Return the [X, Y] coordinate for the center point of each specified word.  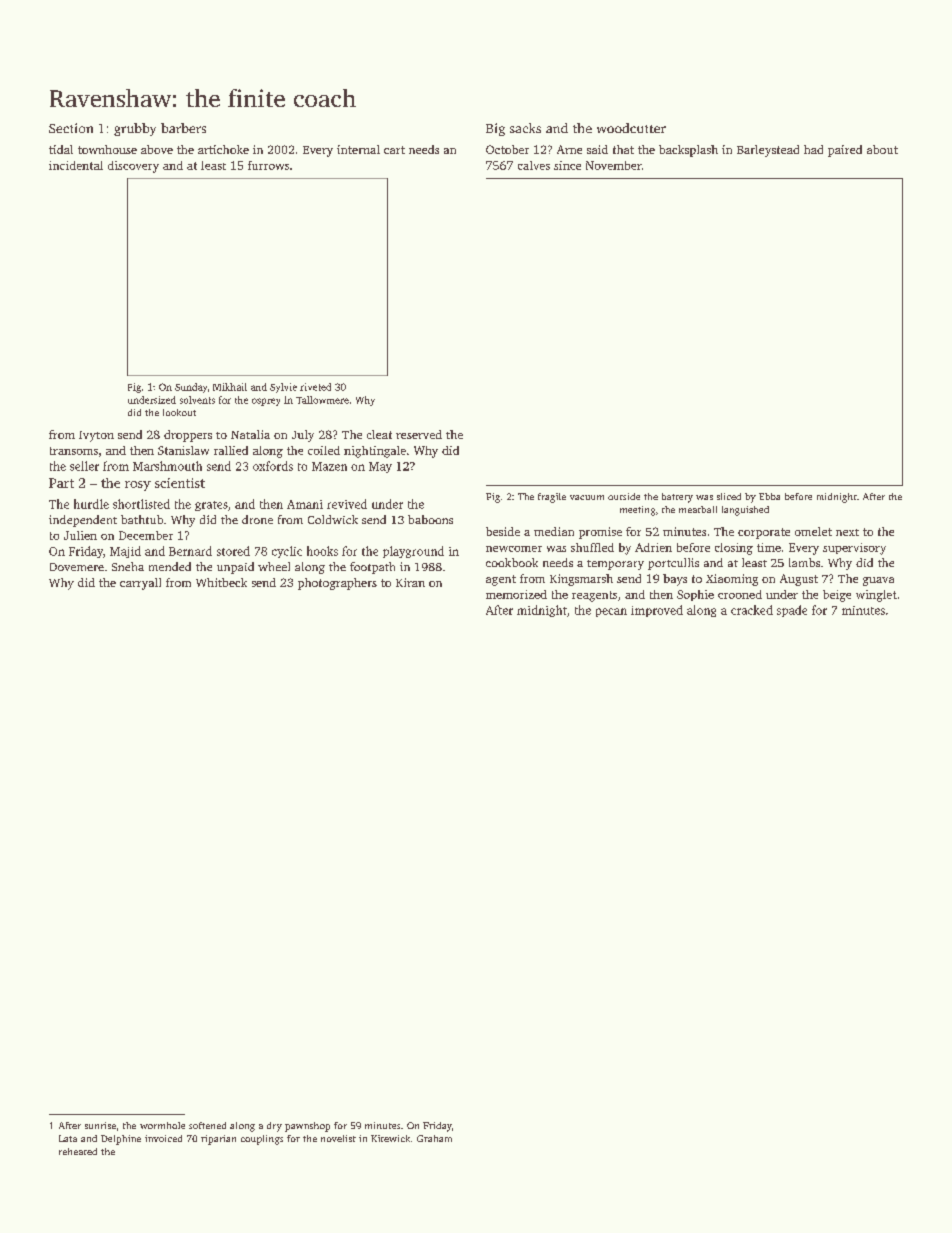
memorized [516, 594]
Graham [434, 1138]
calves [534, 165]
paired [845, 151]
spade [792, 611]
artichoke [223, 149]
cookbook [512, 562]
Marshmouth [167, 466]
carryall [140, 584]
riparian [218, 1140]
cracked [752, 610]
